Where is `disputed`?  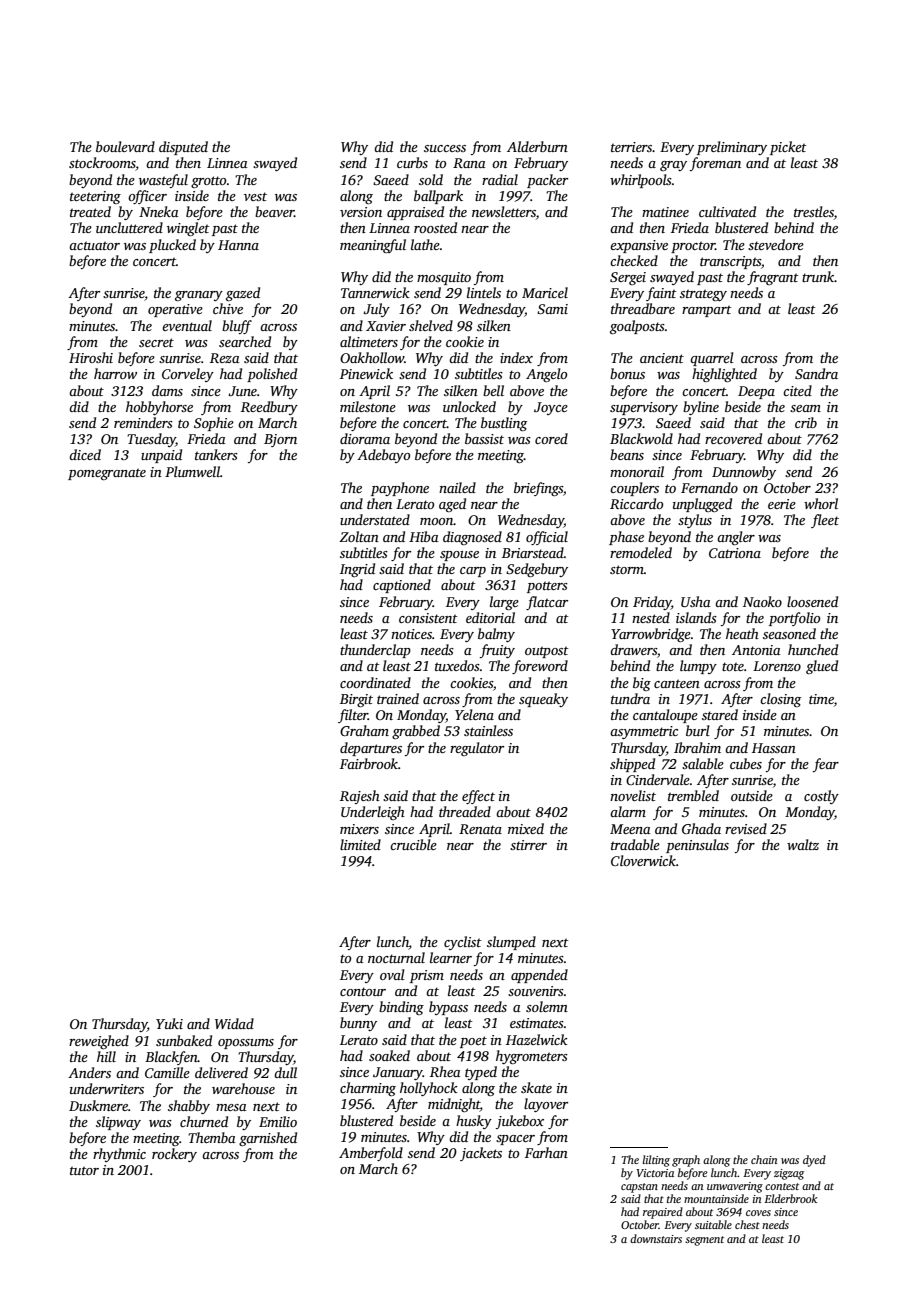
disputed is located at coordinates (183, 148).
